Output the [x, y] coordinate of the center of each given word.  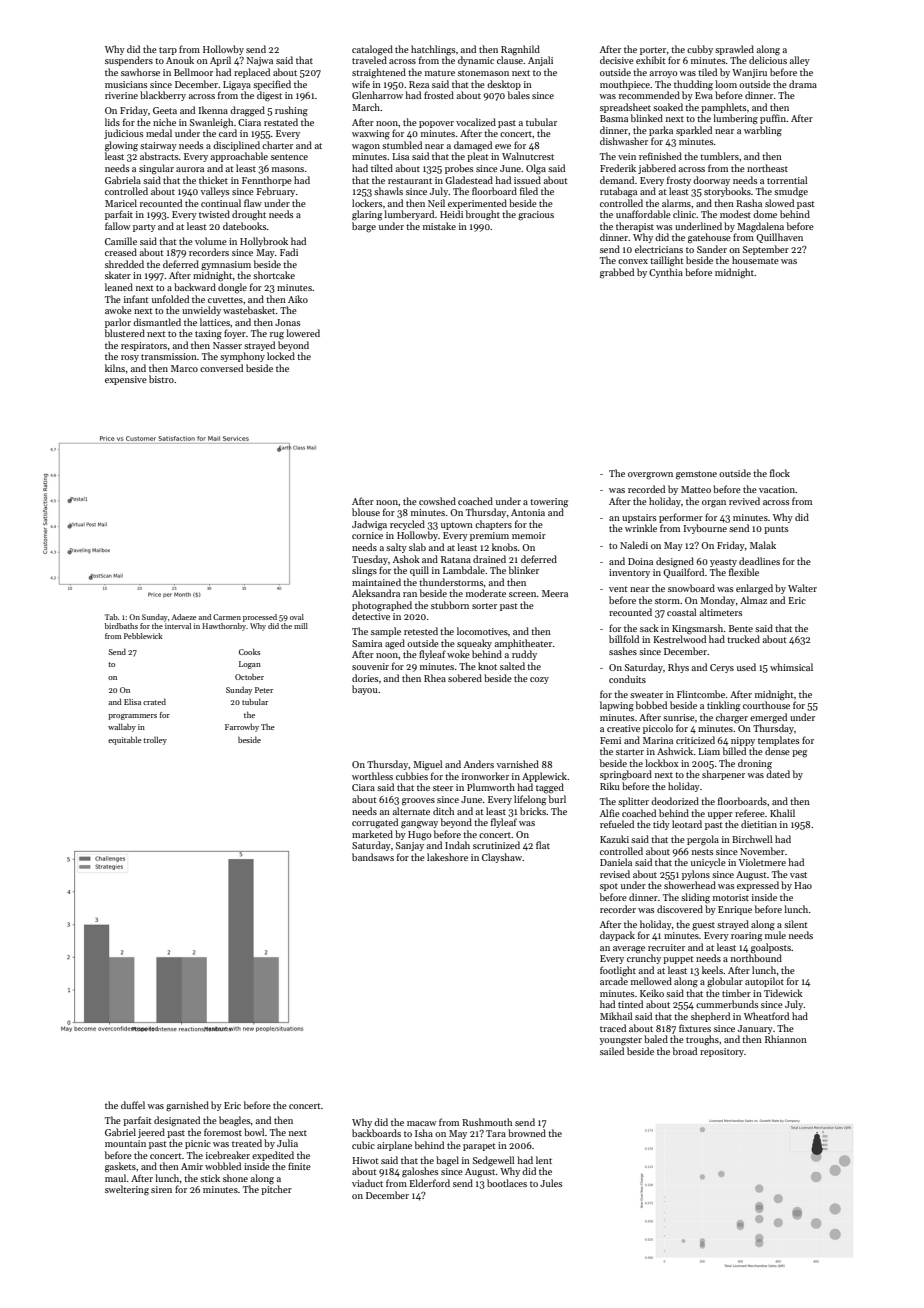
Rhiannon [786, 1039]
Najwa [260, 61]
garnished [187, 1106]
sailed [612, 1051]
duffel [133, 1105]
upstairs [639, 518]
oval [297, 617]
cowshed [437, 501]
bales [519, 95]
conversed [221, 368]
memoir [529, 535]
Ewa [704, 95]
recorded [646, 489]
